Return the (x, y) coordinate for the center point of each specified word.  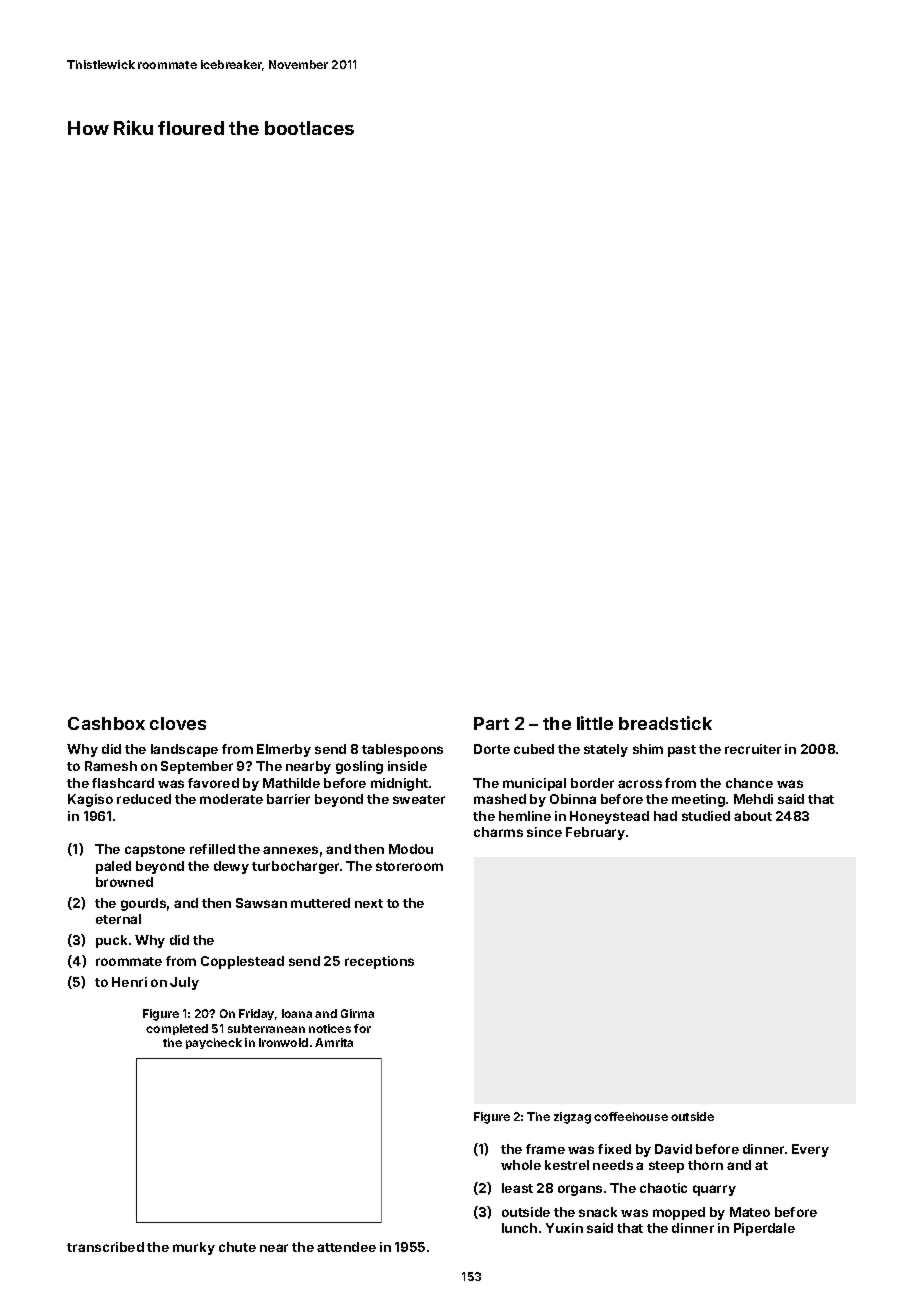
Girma (357, 1013)
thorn (705, 1165)
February (595, 833)
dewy (231, 867)
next (369, 903)
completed (177, 1029)
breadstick (665, 723)
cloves (178, 723)
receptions (379, 962)
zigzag (572, 1118)
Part (491, 723)
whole (521, 1165)
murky (194, 1248)
